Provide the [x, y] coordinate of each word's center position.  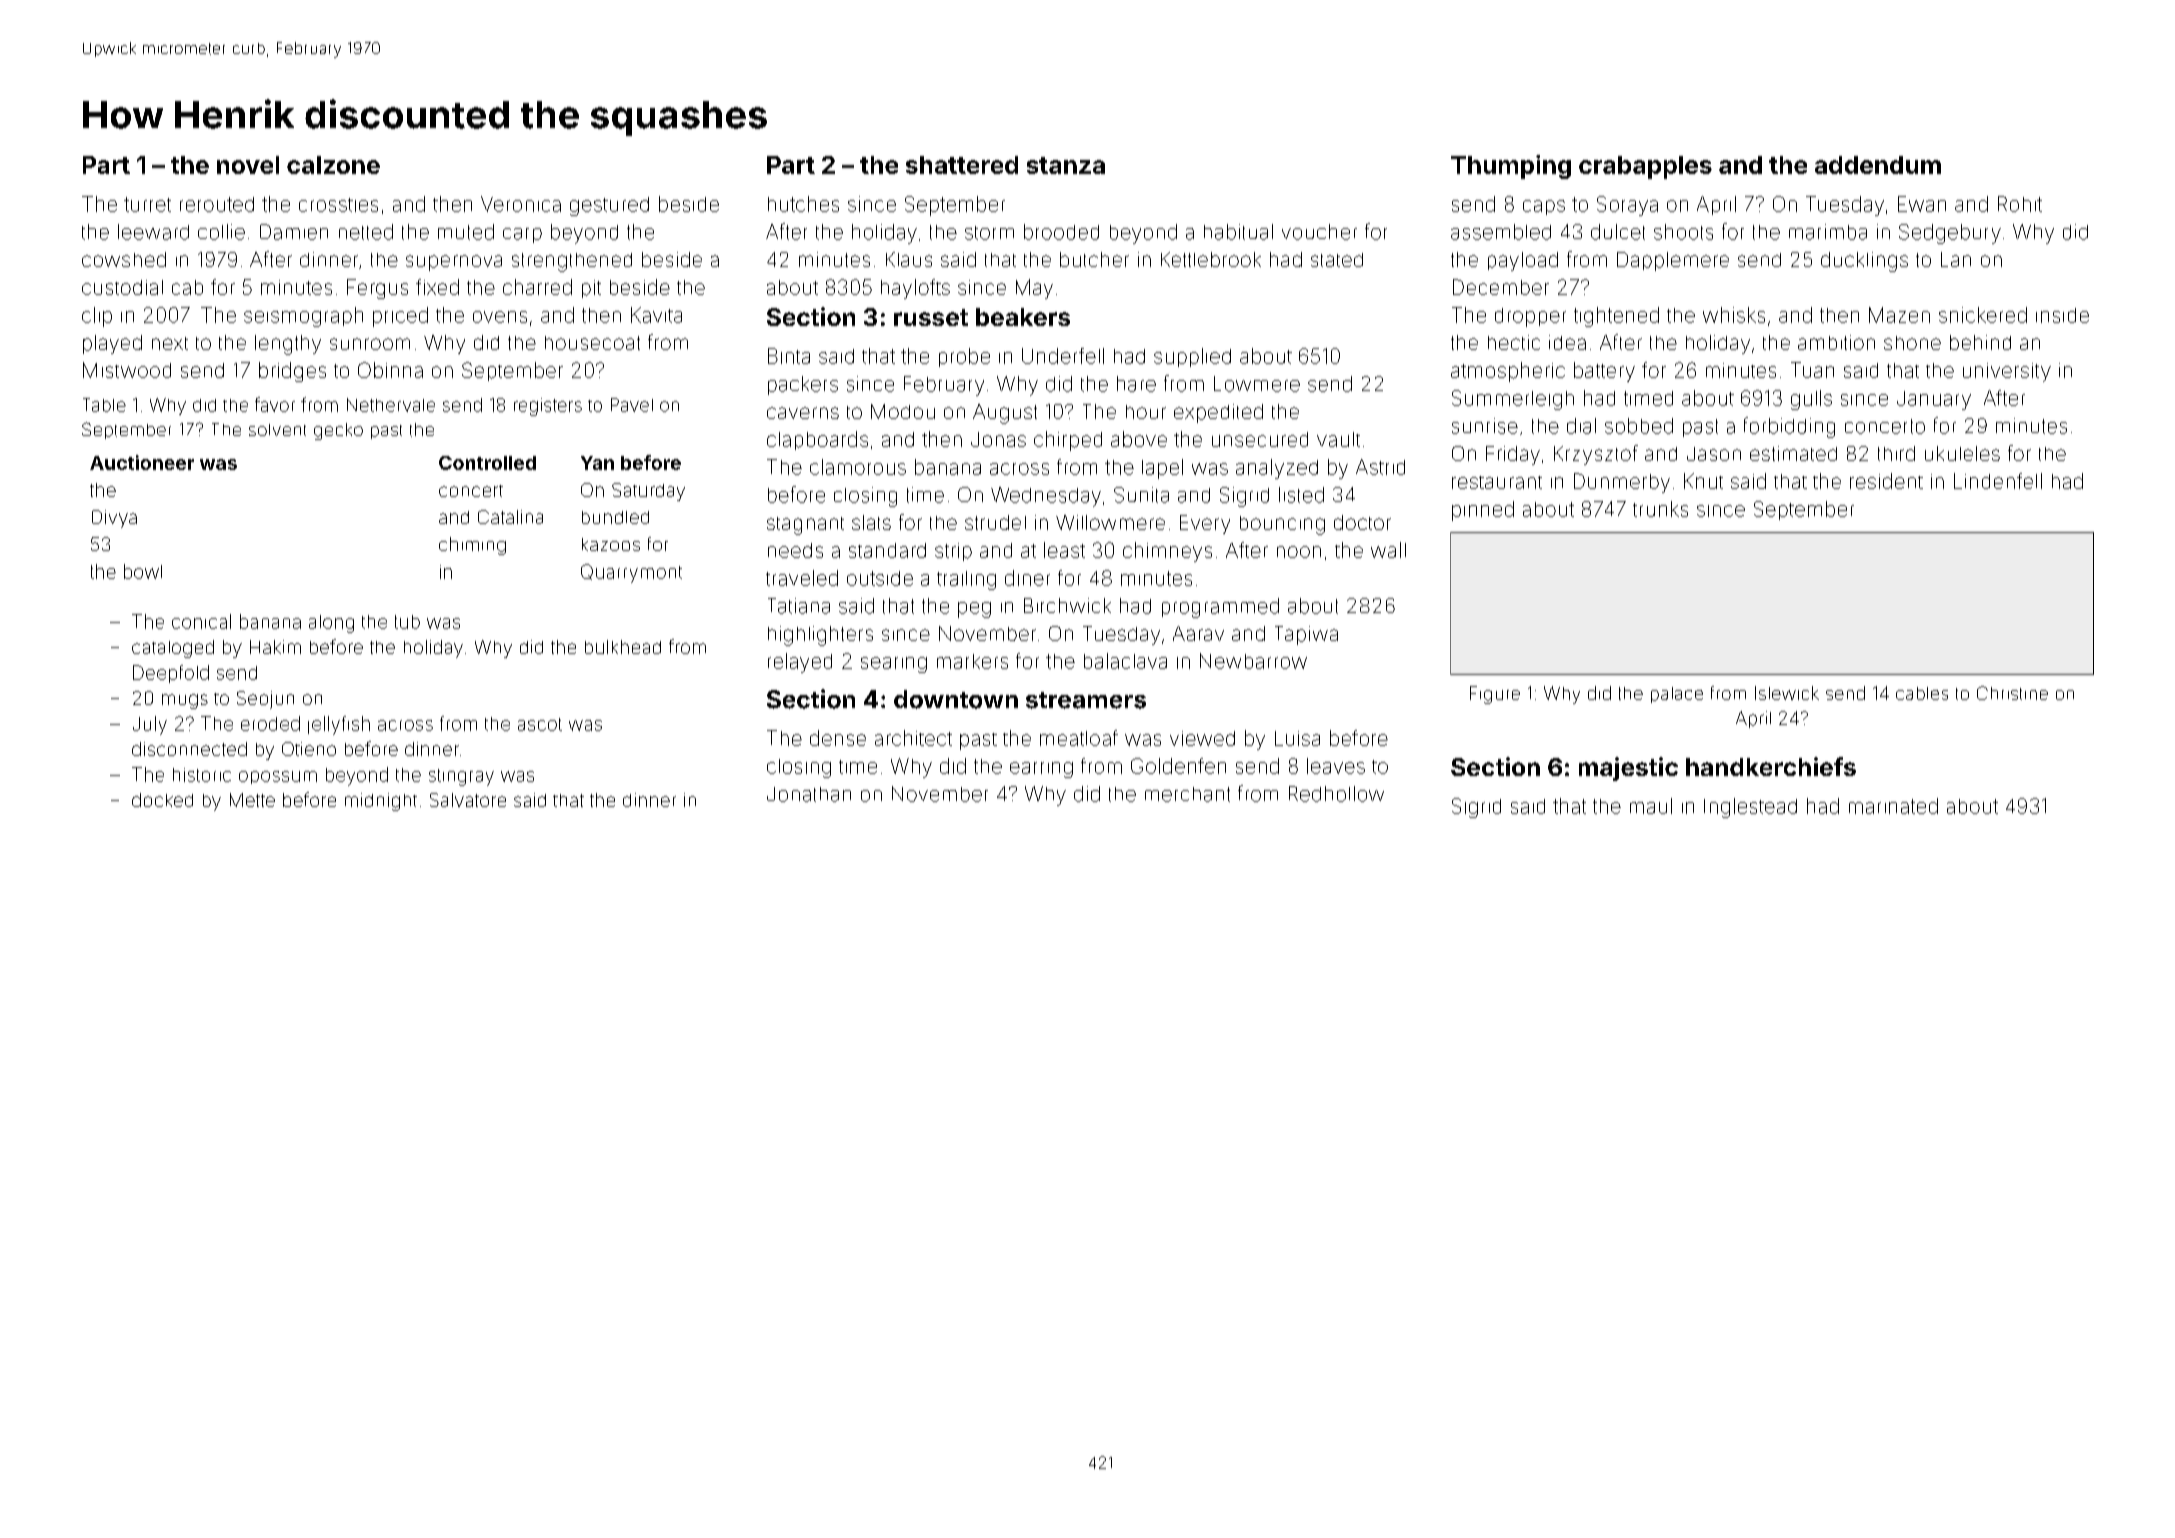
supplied [1192, 357]
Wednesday [1046, 497]
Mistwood [127, 370]
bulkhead [623, 647]
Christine [2012, 693]
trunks [1660, 509]
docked [162, 800]
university [2007, 372]
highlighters [820, 636]
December [1501, 287]
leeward [153, 232]
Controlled [487, 463]
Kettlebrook [1211, 259]
